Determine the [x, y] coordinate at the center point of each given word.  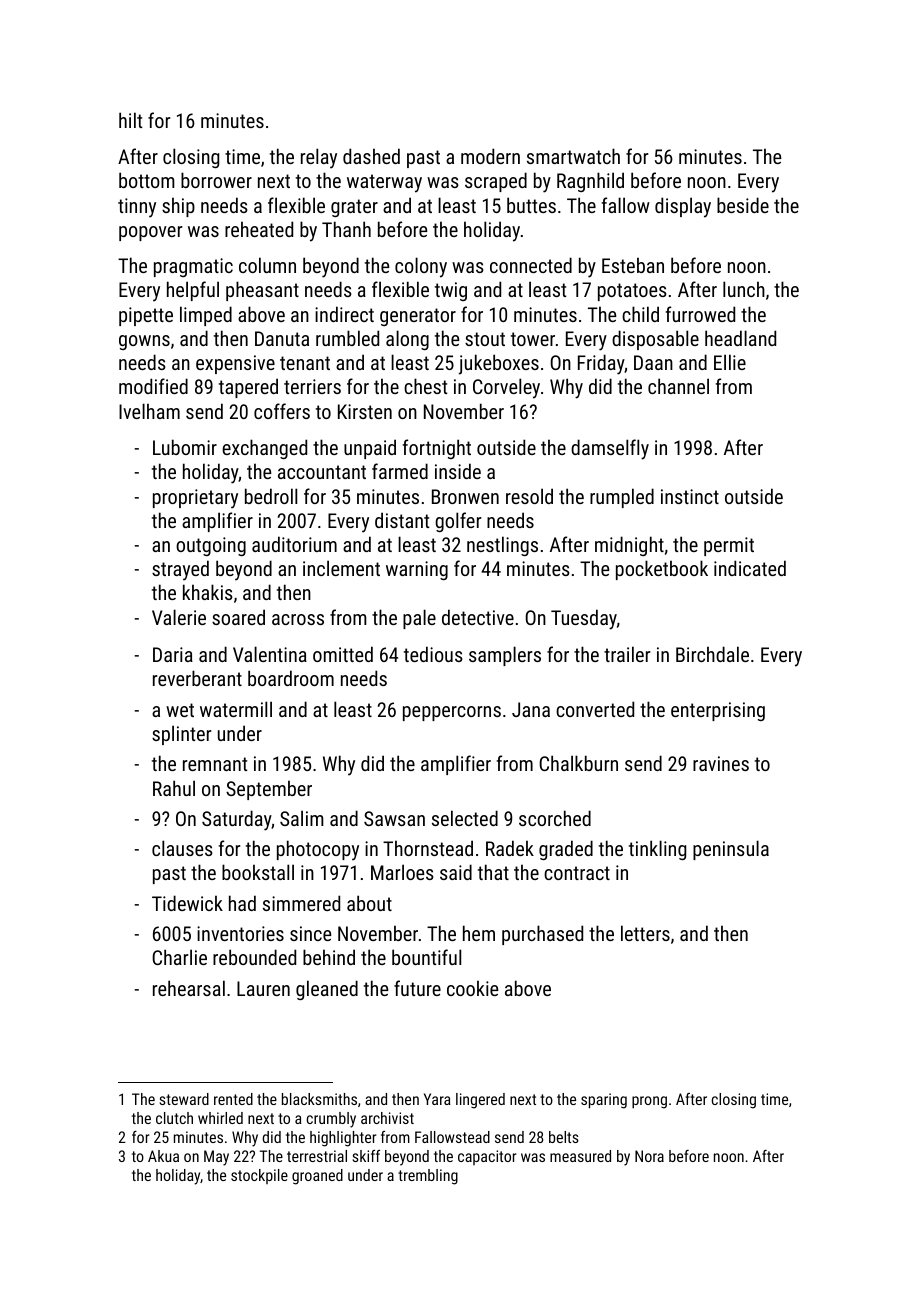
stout [485, 339]
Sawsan [394, 818]
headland [740, 338]
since [310, 933]
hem [479, 933]
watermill [236, 709]
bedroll [271, 496]
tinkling [657, 850]
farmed [400, 471]
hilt [130, 120]
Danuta [282, 338]
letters [645, 933]
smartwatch [573, 156]
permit [729, 546]
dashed [371, 156]
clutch [174, 1118]
